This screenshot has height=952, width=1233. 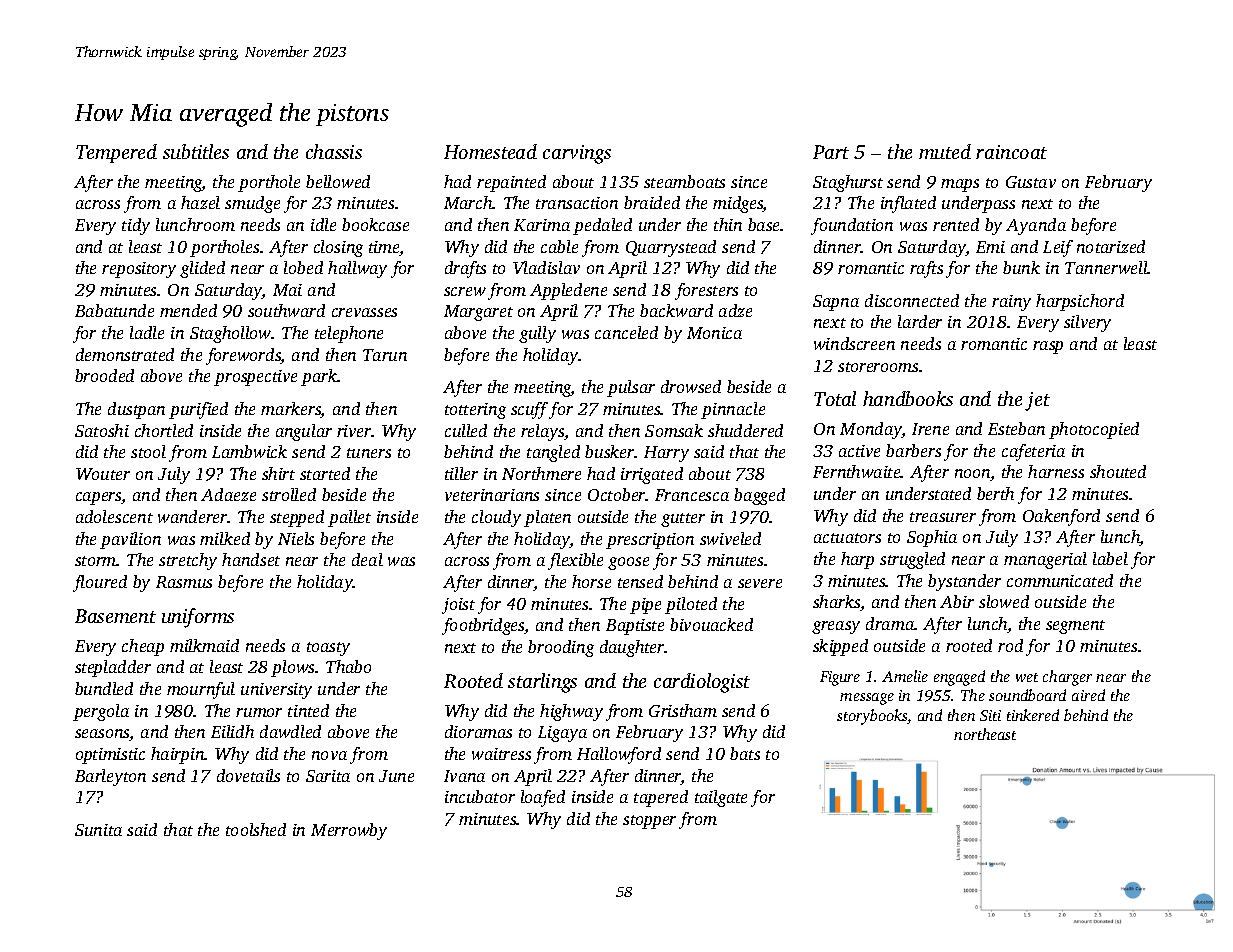 What do you see at coordinates (139, 270) in the screenshot?
I see `repository` at bounding box center [139, 270].
